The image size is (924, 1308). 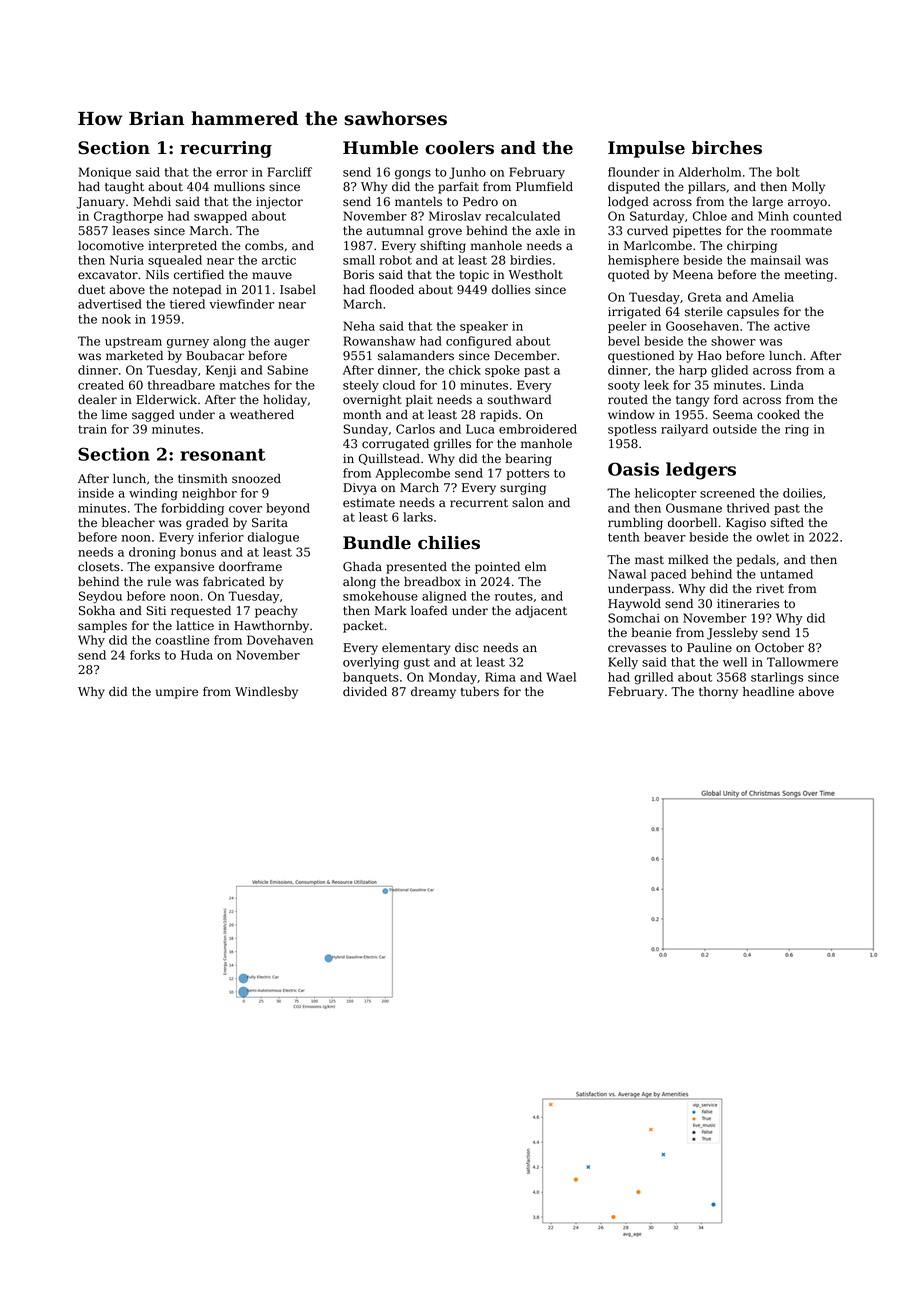 What do you see at coordinates (419, 401) in the image?
I see `plait` at bounding box center [419, 401].
